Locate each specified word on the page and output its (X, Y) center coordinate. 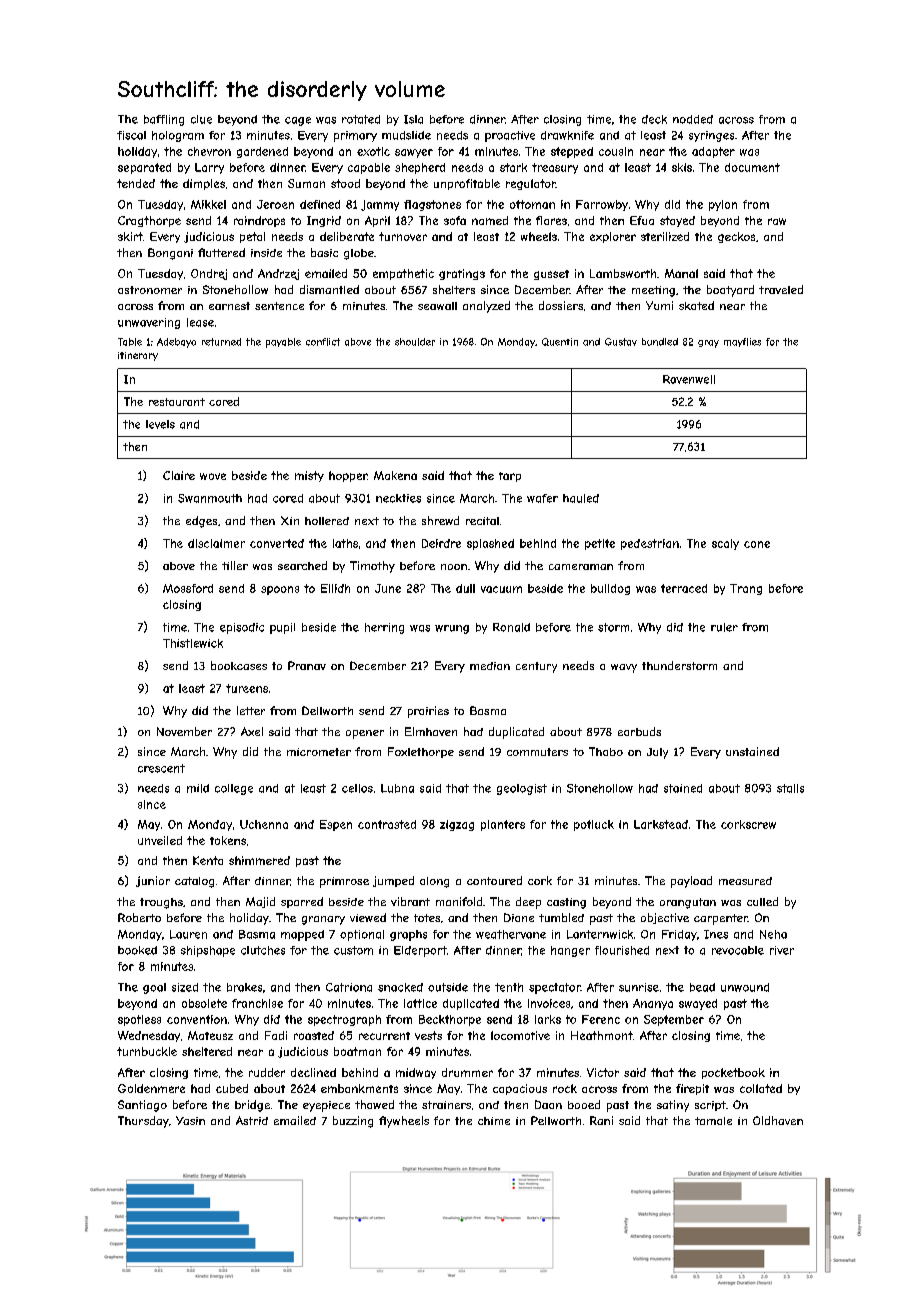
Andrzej (278, 274)
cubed (232, 1088)
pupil (282, 628)
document (752, 167)
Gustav (621, 342)
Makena (395, 475)
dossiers (561, 305)
